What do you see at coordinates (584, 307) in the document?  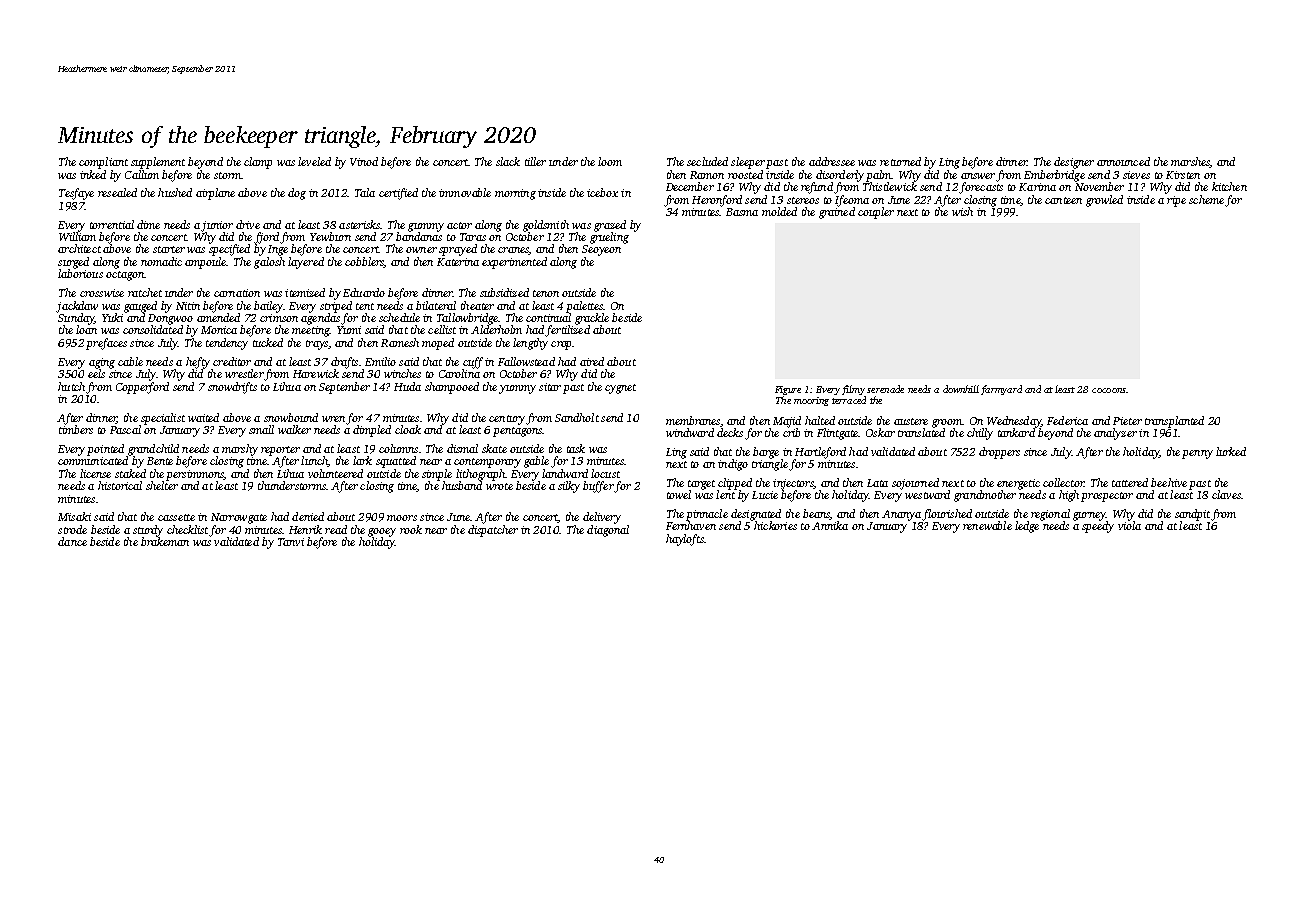 I see `palettes` at bounding box center [584, 307].
